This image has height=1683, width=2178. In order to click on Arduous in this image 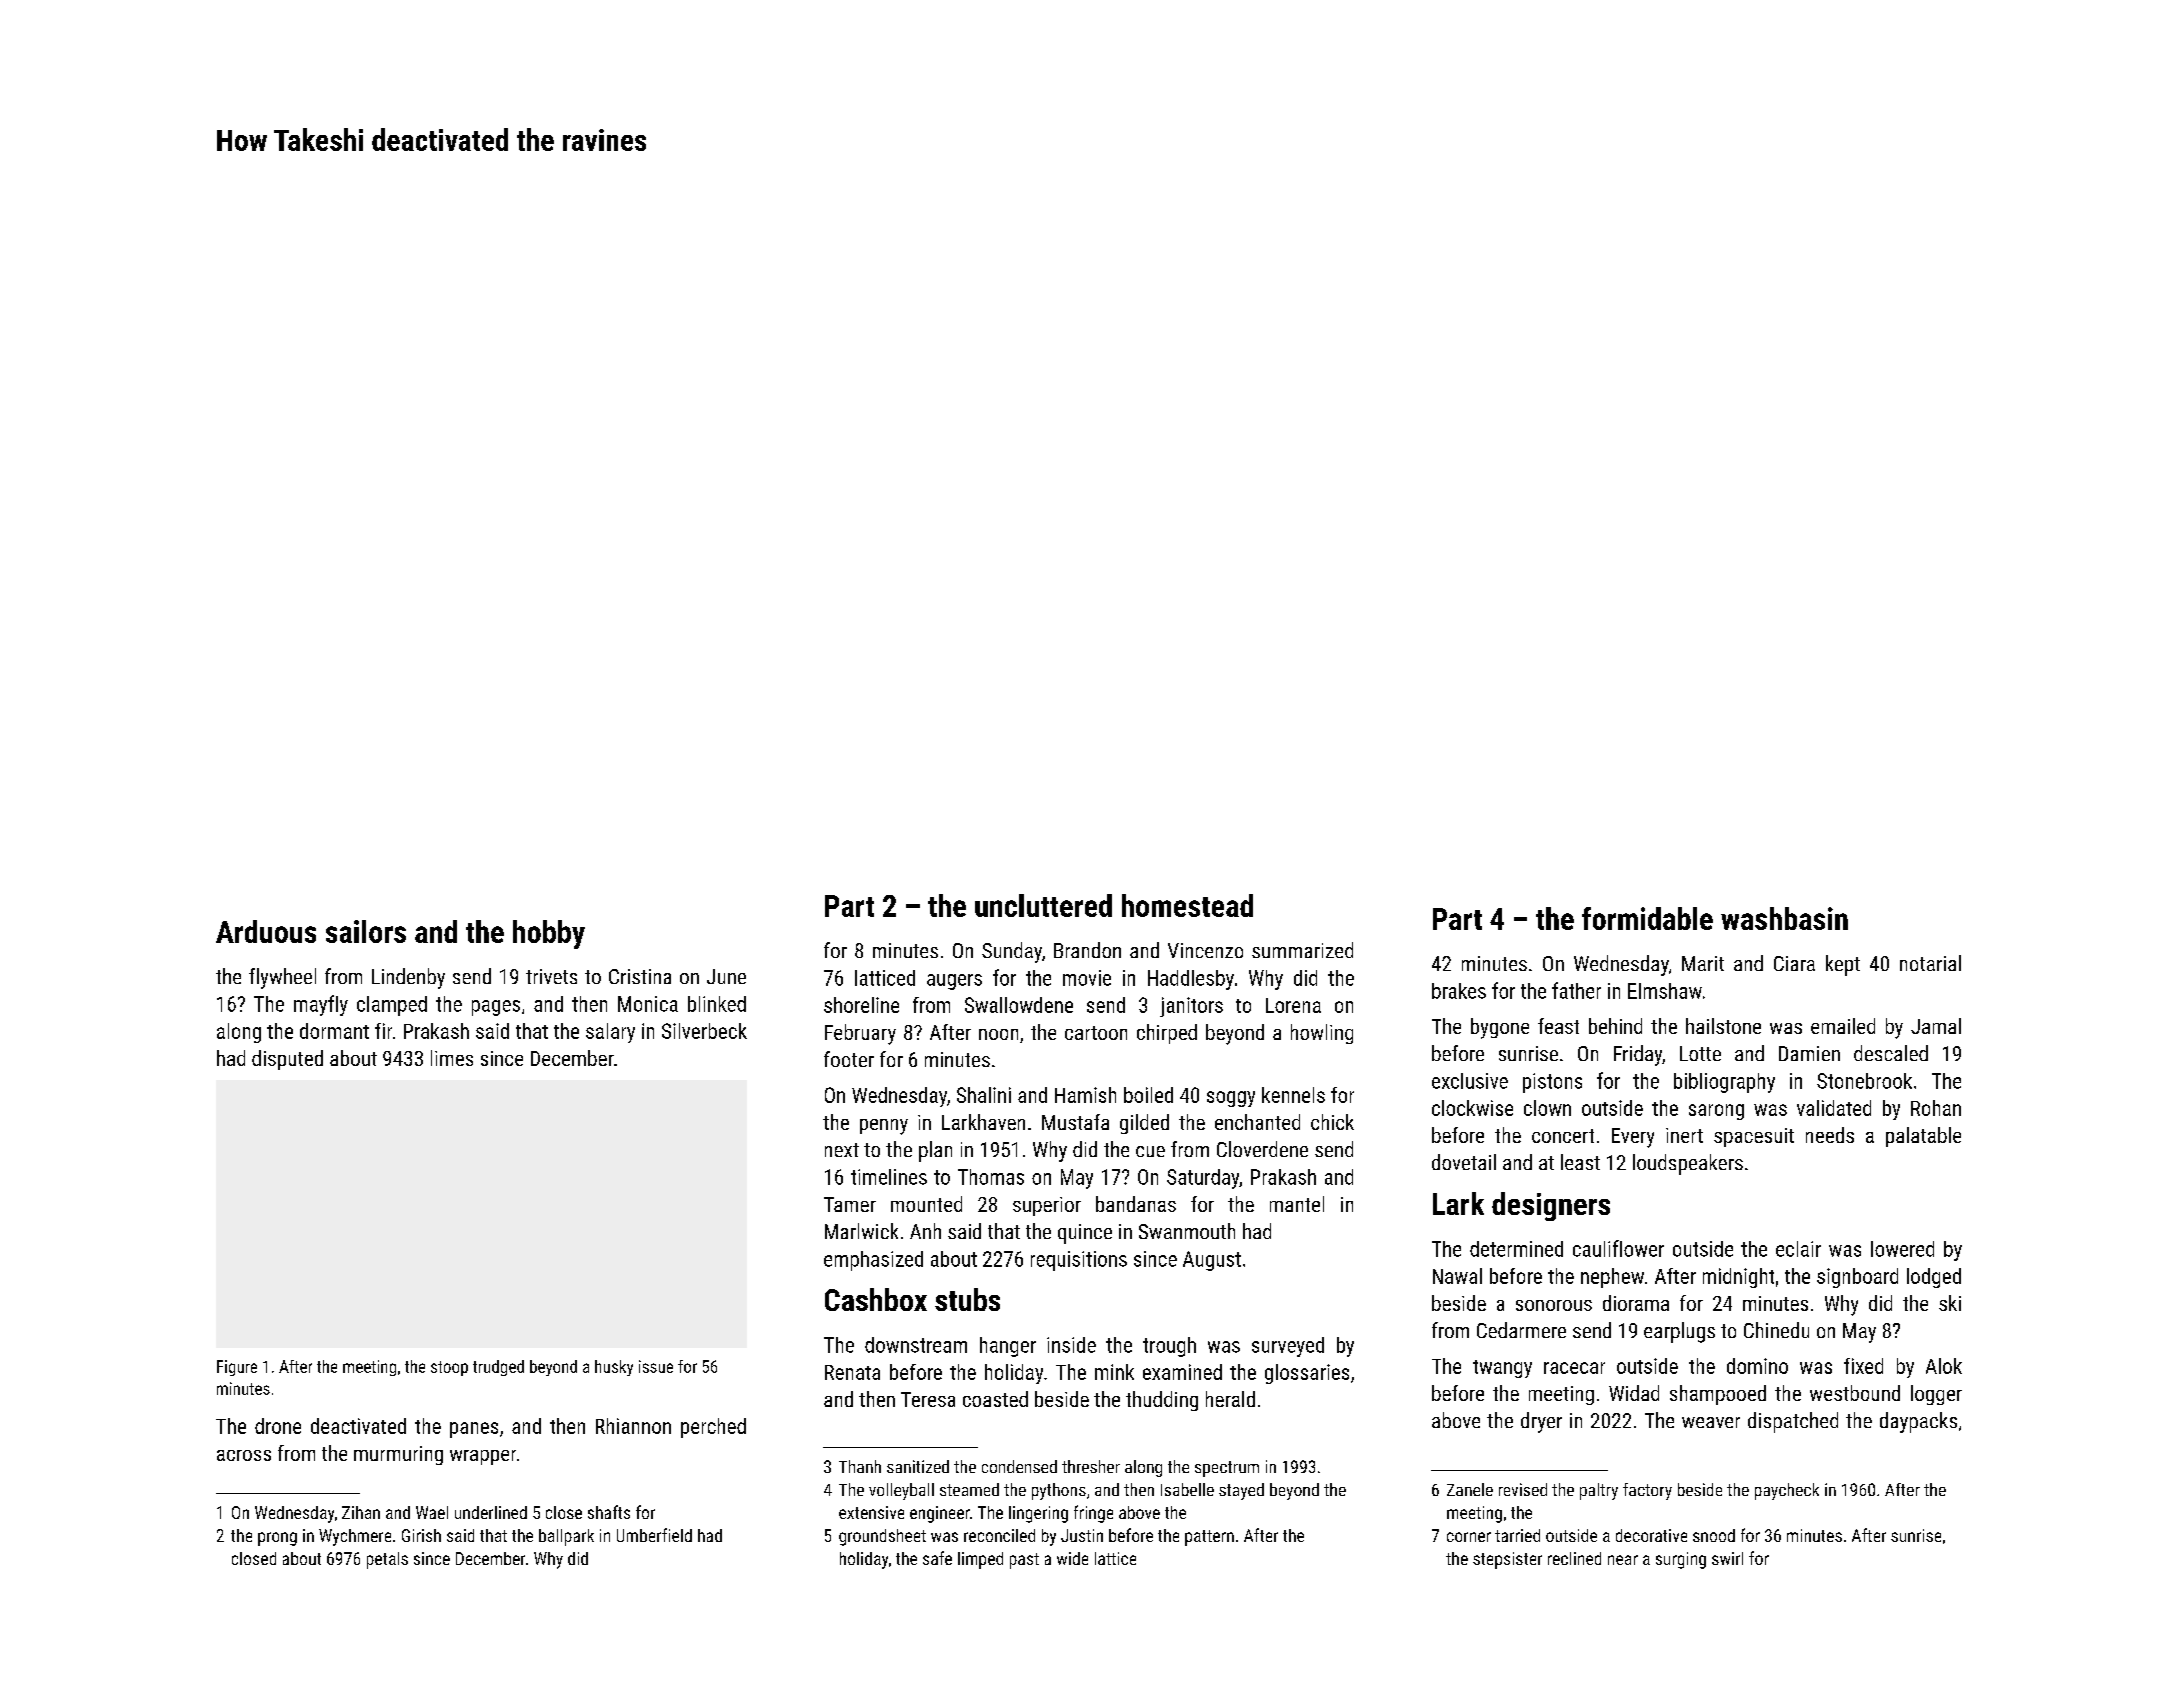, I will do `click(266, 931)`.
